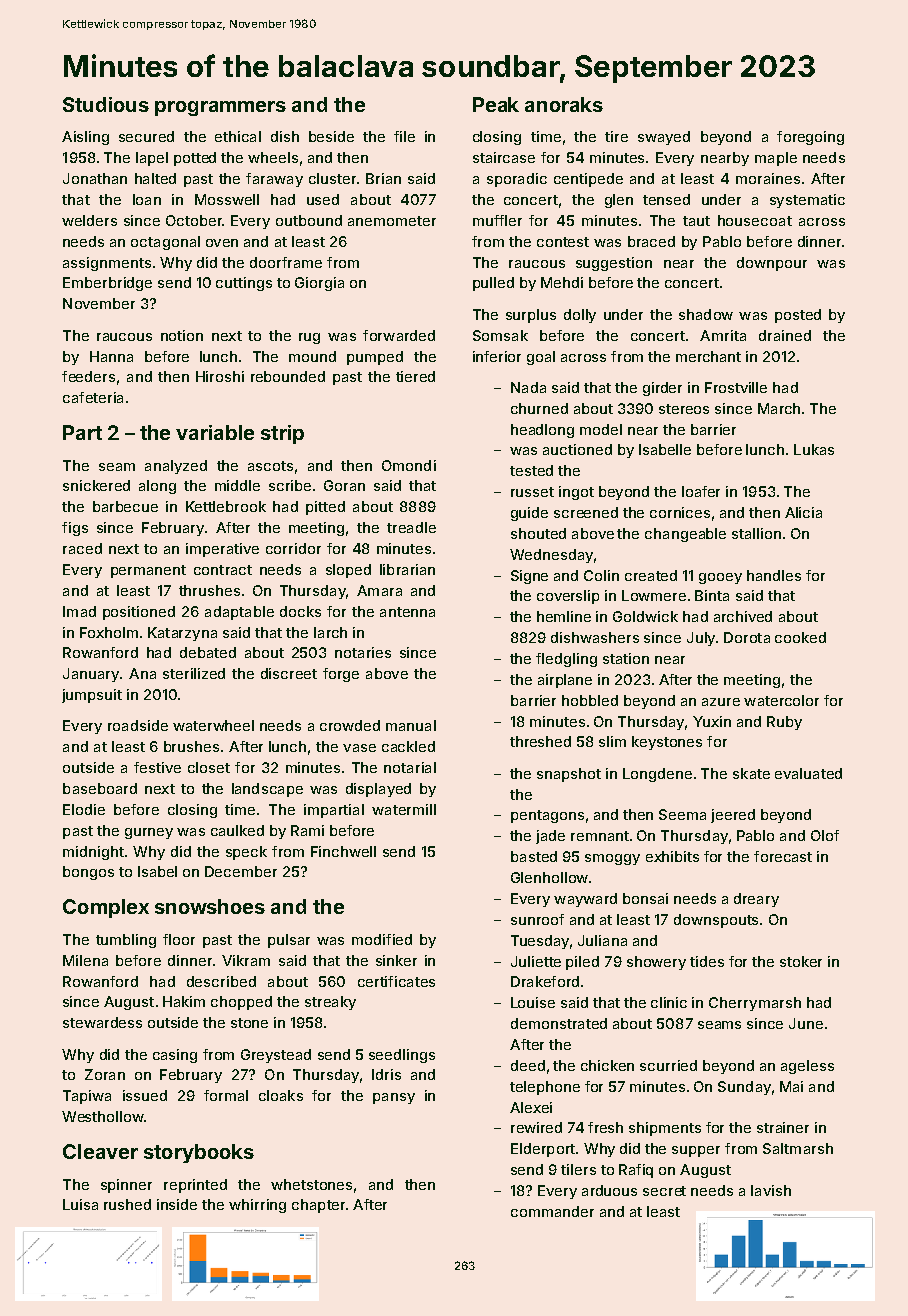  Describe the element at coordinates (680, 512) in the screenshot. I see `cornices` at that location.
